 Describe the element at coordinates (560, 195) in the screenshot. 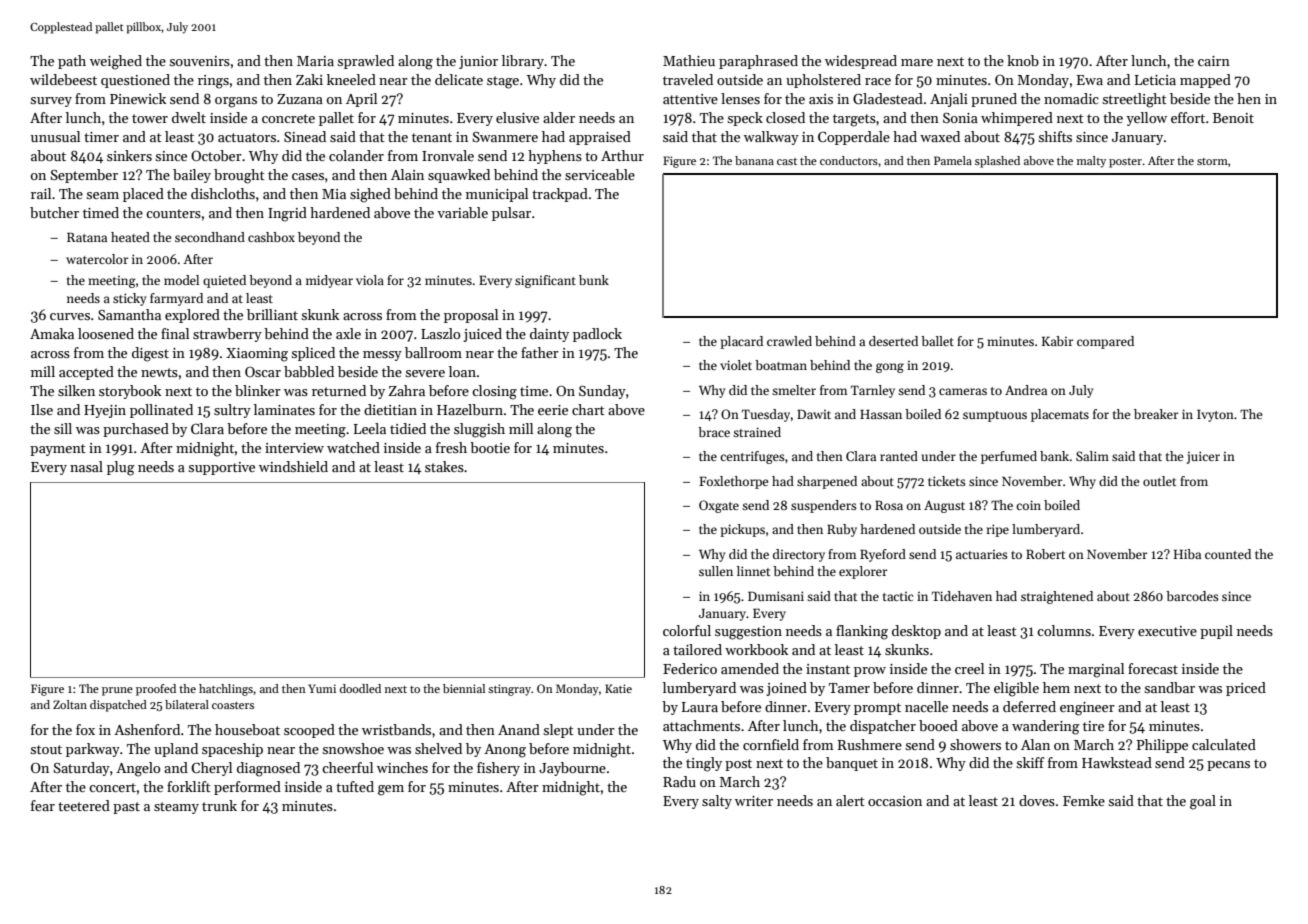

I see `trackpad` at that location.
